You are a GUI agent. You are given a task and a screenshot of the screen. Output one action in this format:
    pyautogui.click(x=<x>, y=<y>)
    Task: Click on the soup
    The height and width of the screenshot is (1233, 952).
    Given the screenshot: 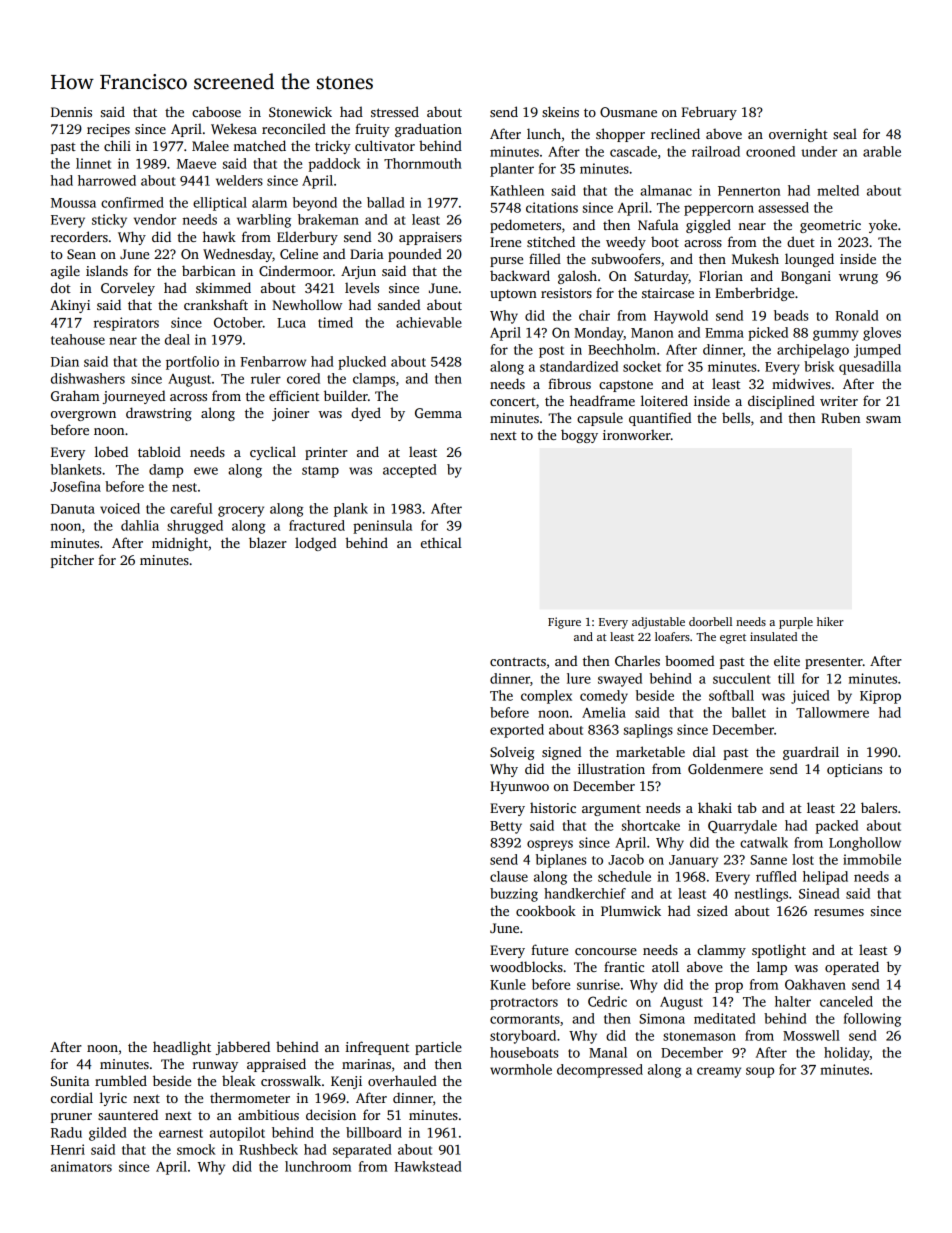 What is the action you would take?
    pyautogui.click(x=760, y=1072)
